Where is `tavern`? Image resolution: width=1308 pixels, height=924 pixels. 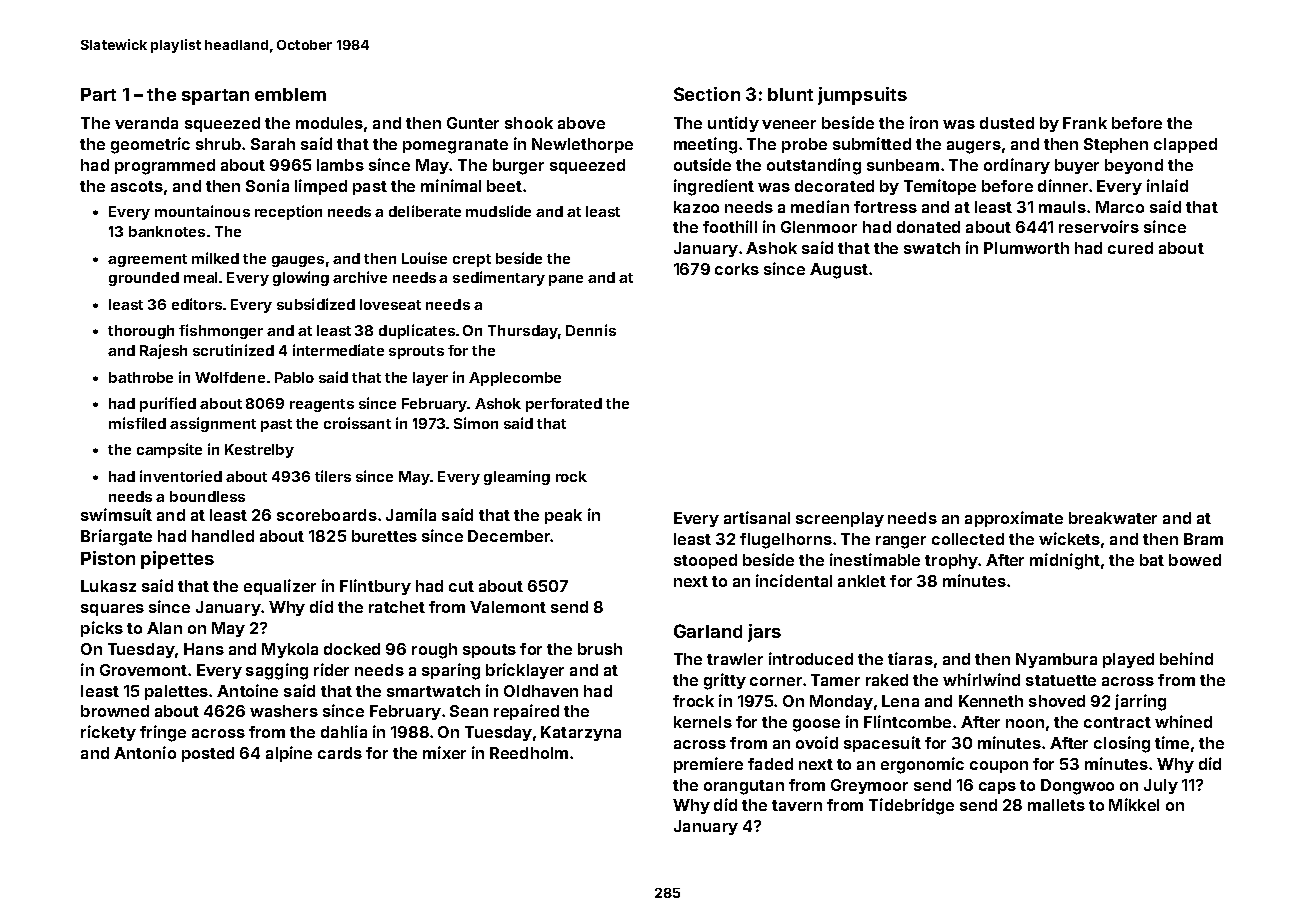 tavern is located at coordinates (797, 805).
